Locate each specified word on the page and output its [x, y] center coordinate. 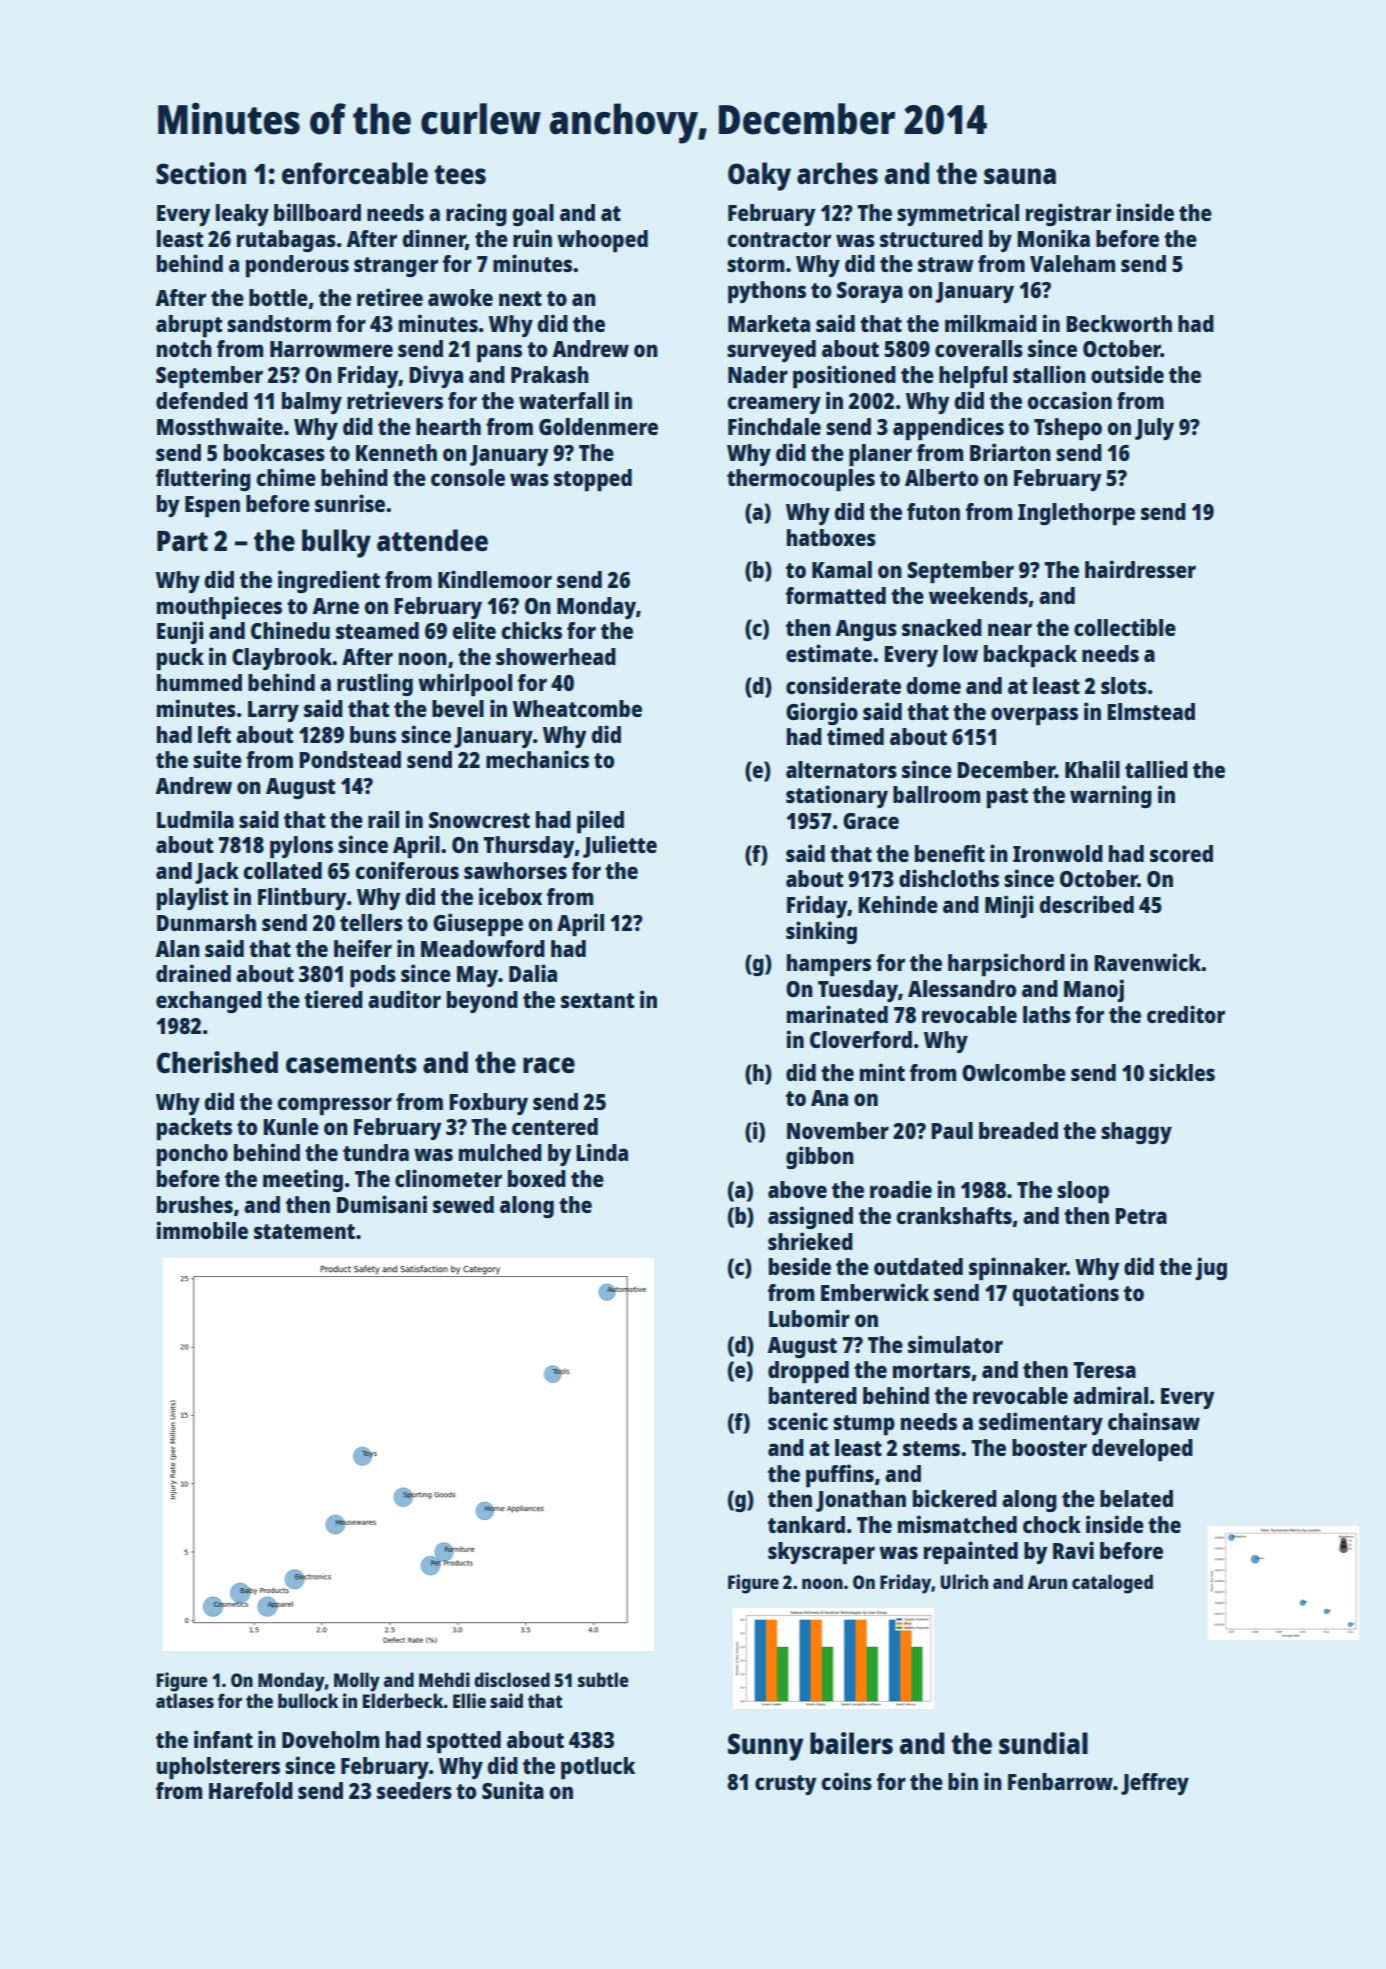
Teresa [1104, 1370]
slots [1124, 685]
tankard [806, 1524]
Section [201, 173]
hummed [199, 682]
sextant [597, 1000]
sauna [1020, 176]
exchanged [209, 1002]
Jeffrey [1155, 1784]
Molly [357, 1682]
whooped [602, 241]
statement [304, 1231]
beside [800, 1266]
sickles [1182, 1072]
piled [600, 821]
